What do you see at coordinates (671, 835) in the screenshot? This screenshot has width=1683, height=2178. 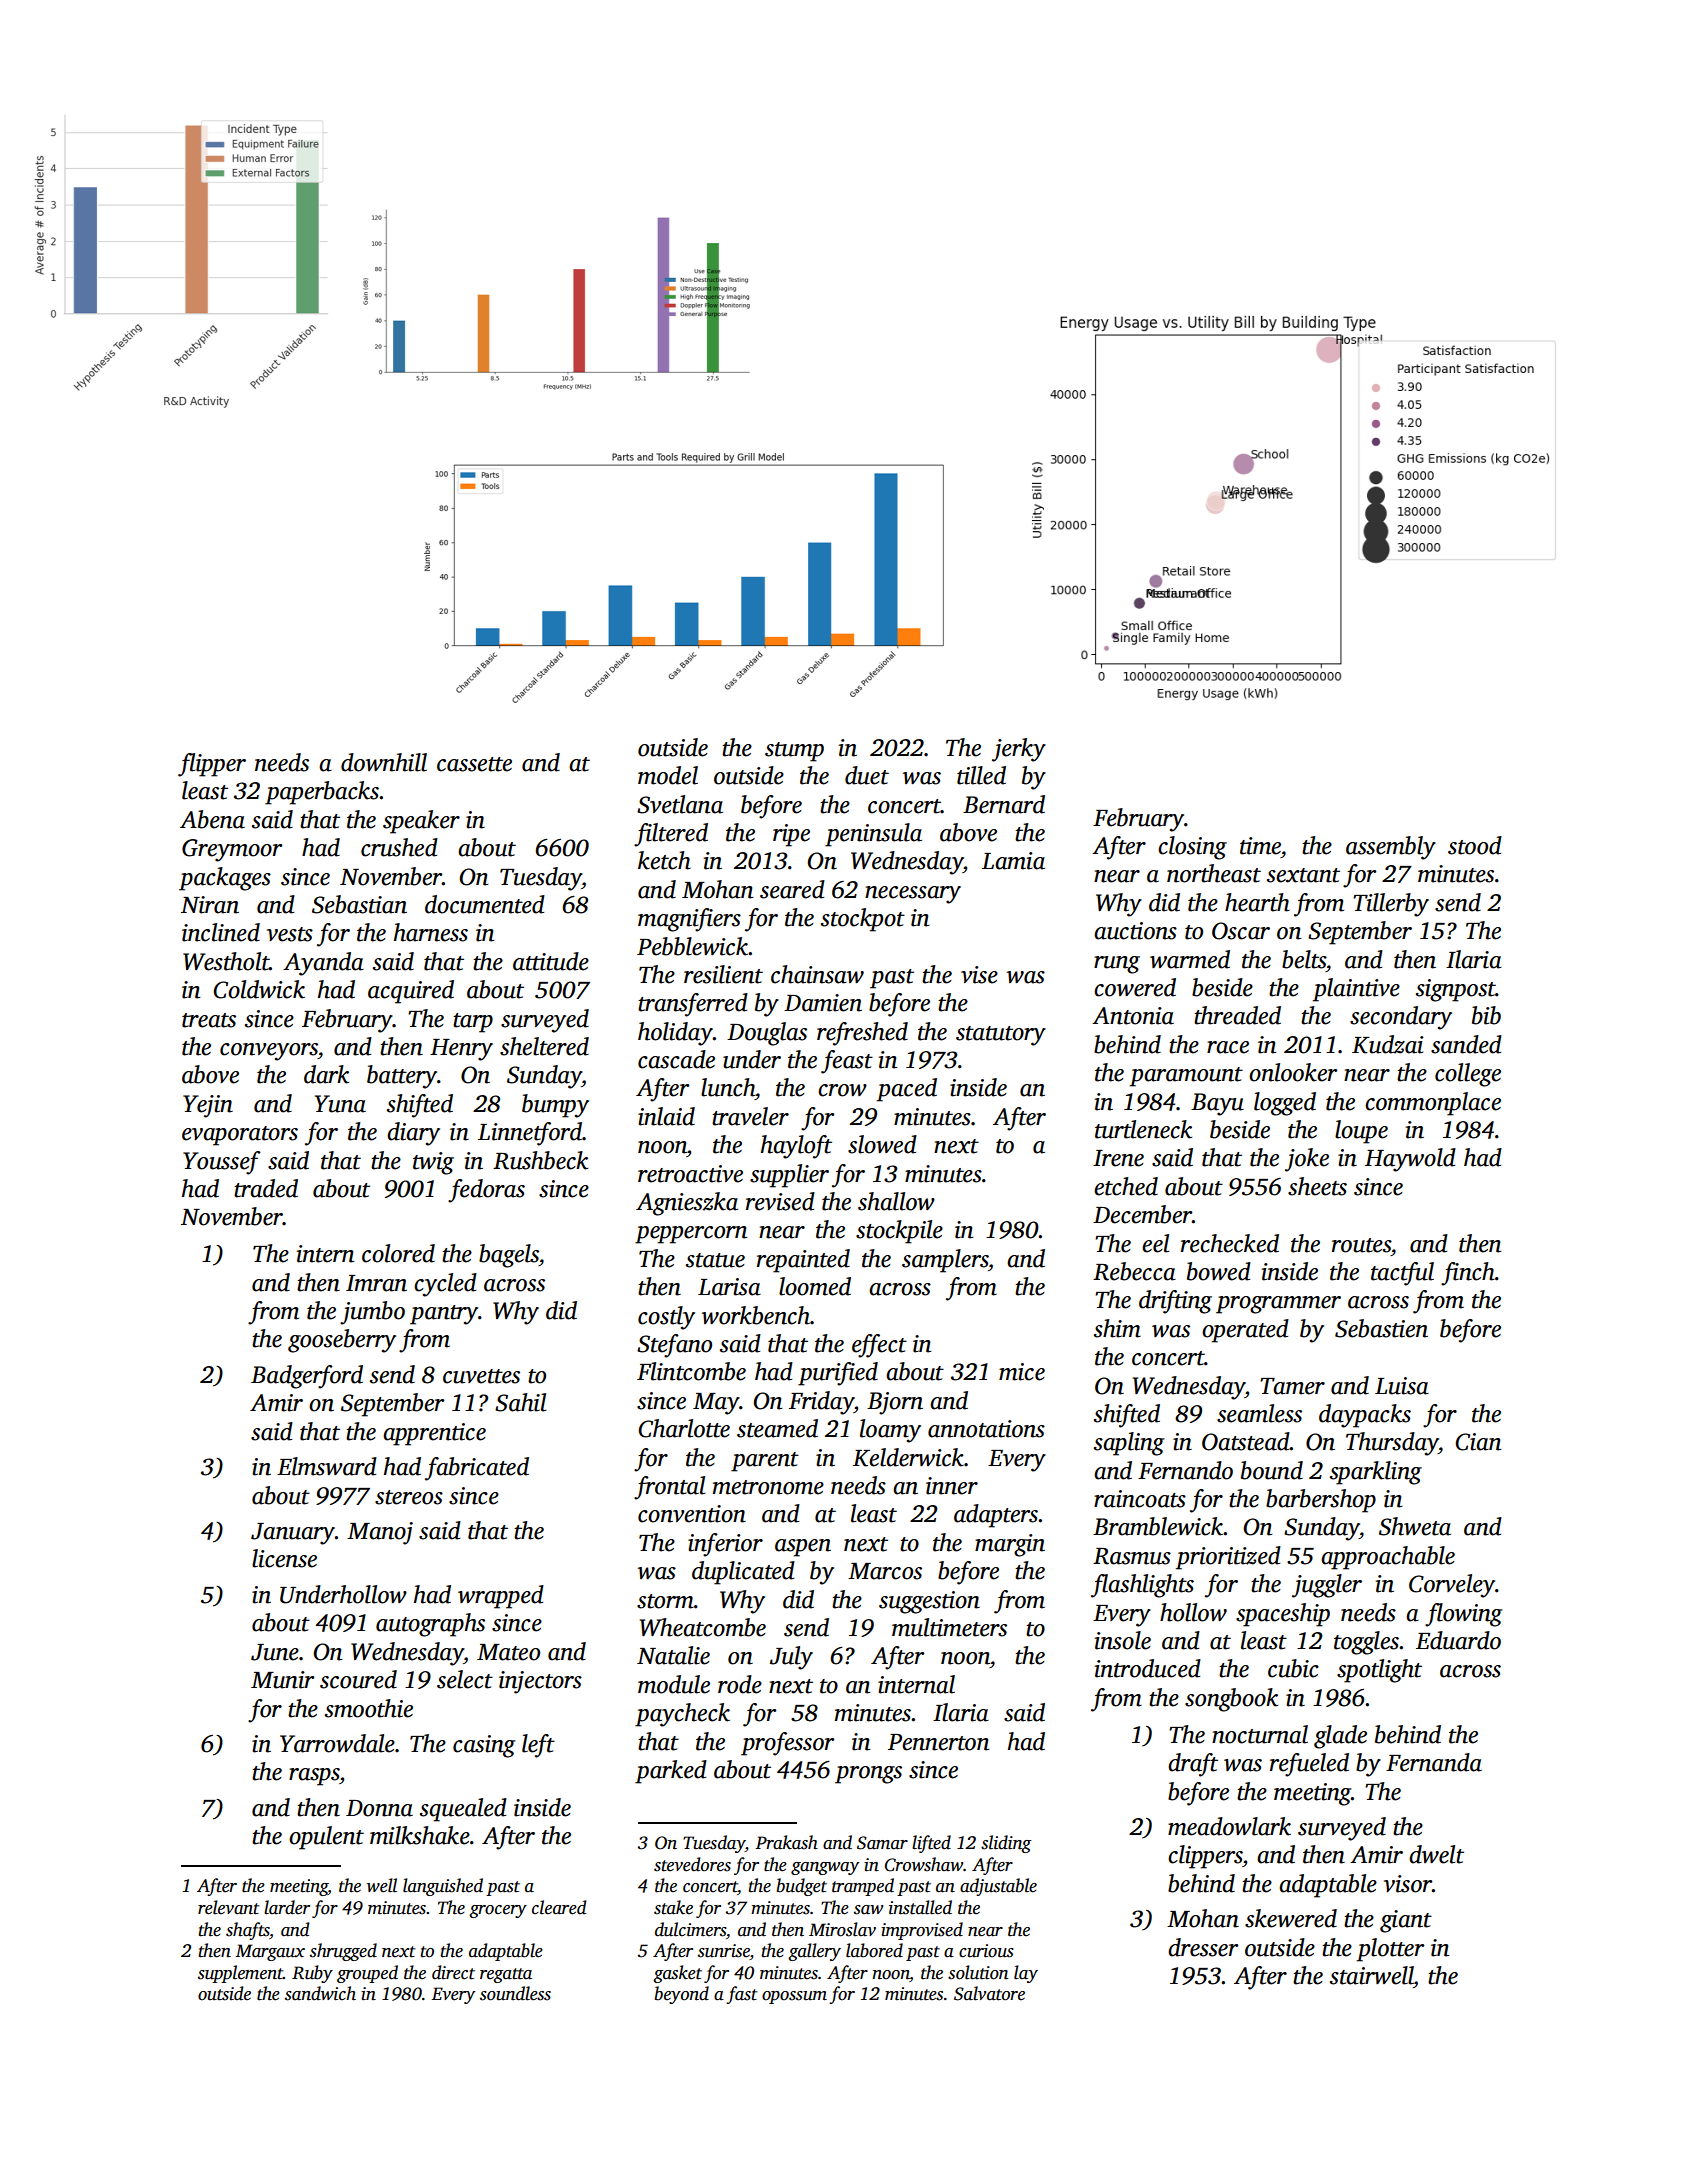 I see `filtered` at bounding box center [671, 835].
